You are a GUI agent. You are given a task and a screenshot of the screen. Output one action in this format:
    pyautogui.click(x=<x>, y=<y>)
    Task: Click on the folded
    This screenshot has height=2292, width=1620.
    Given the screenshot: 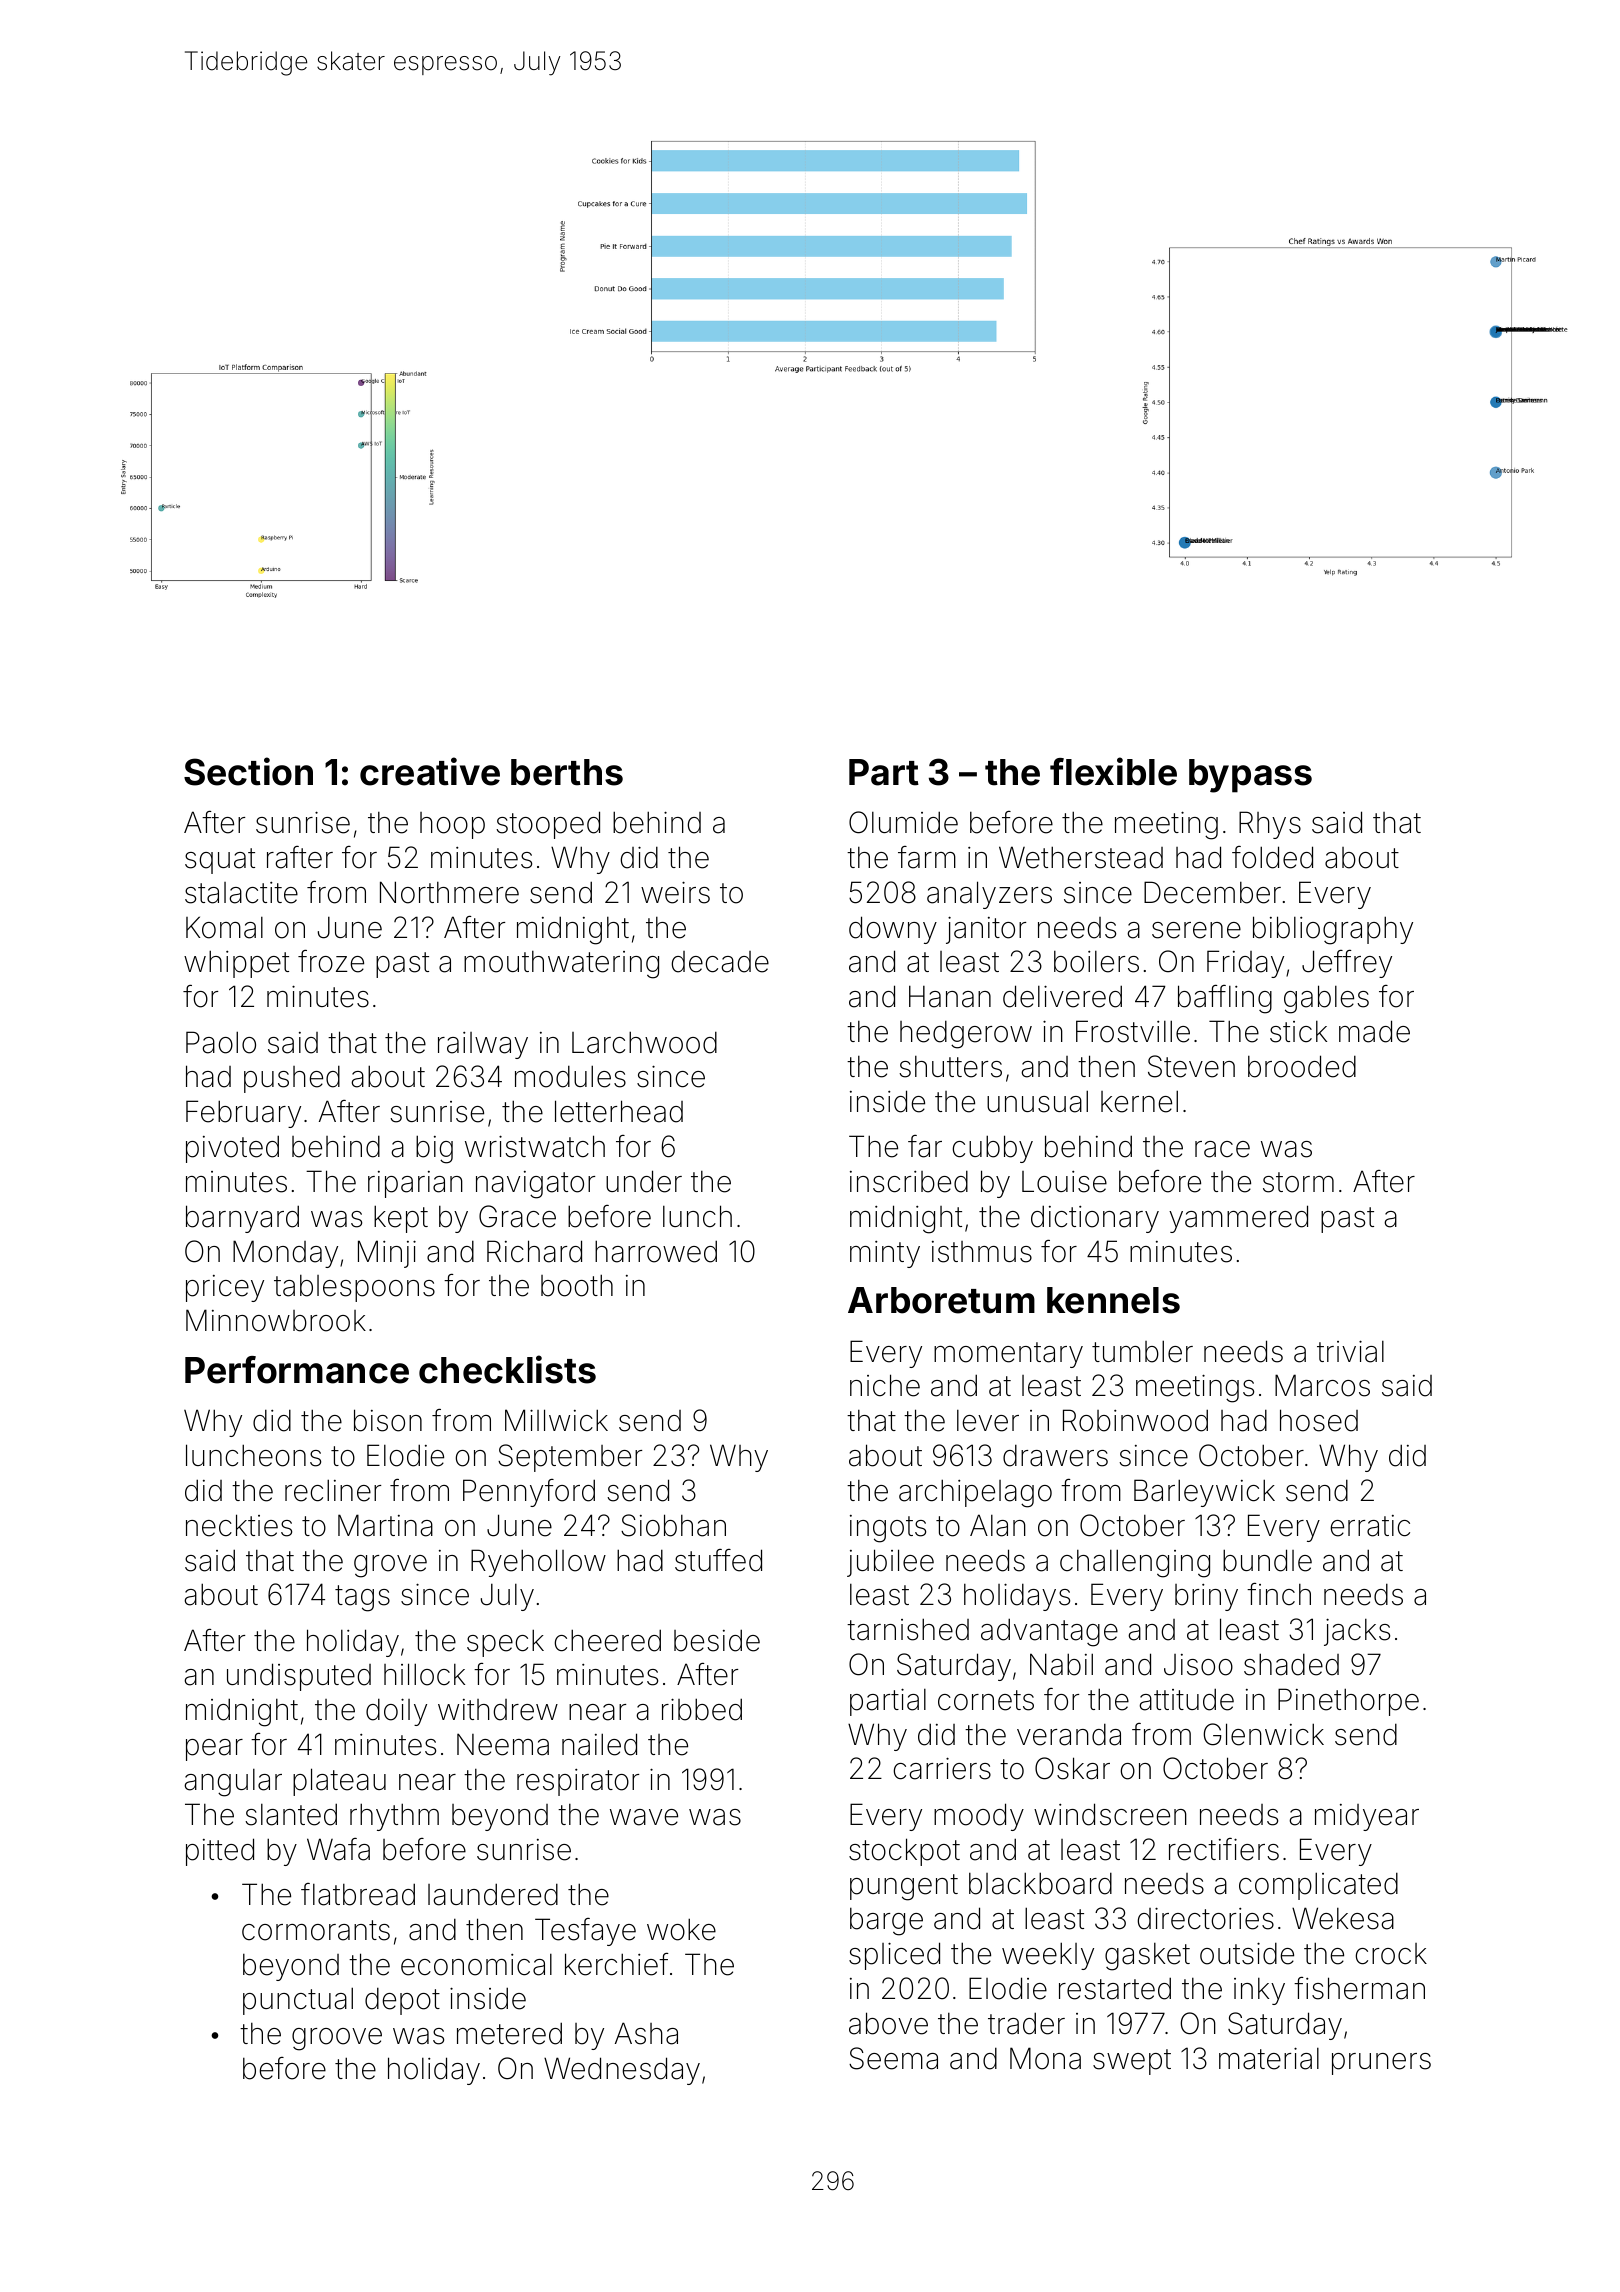 What is the action you would take?
    pyautogui.click(x=1272, y=857)
